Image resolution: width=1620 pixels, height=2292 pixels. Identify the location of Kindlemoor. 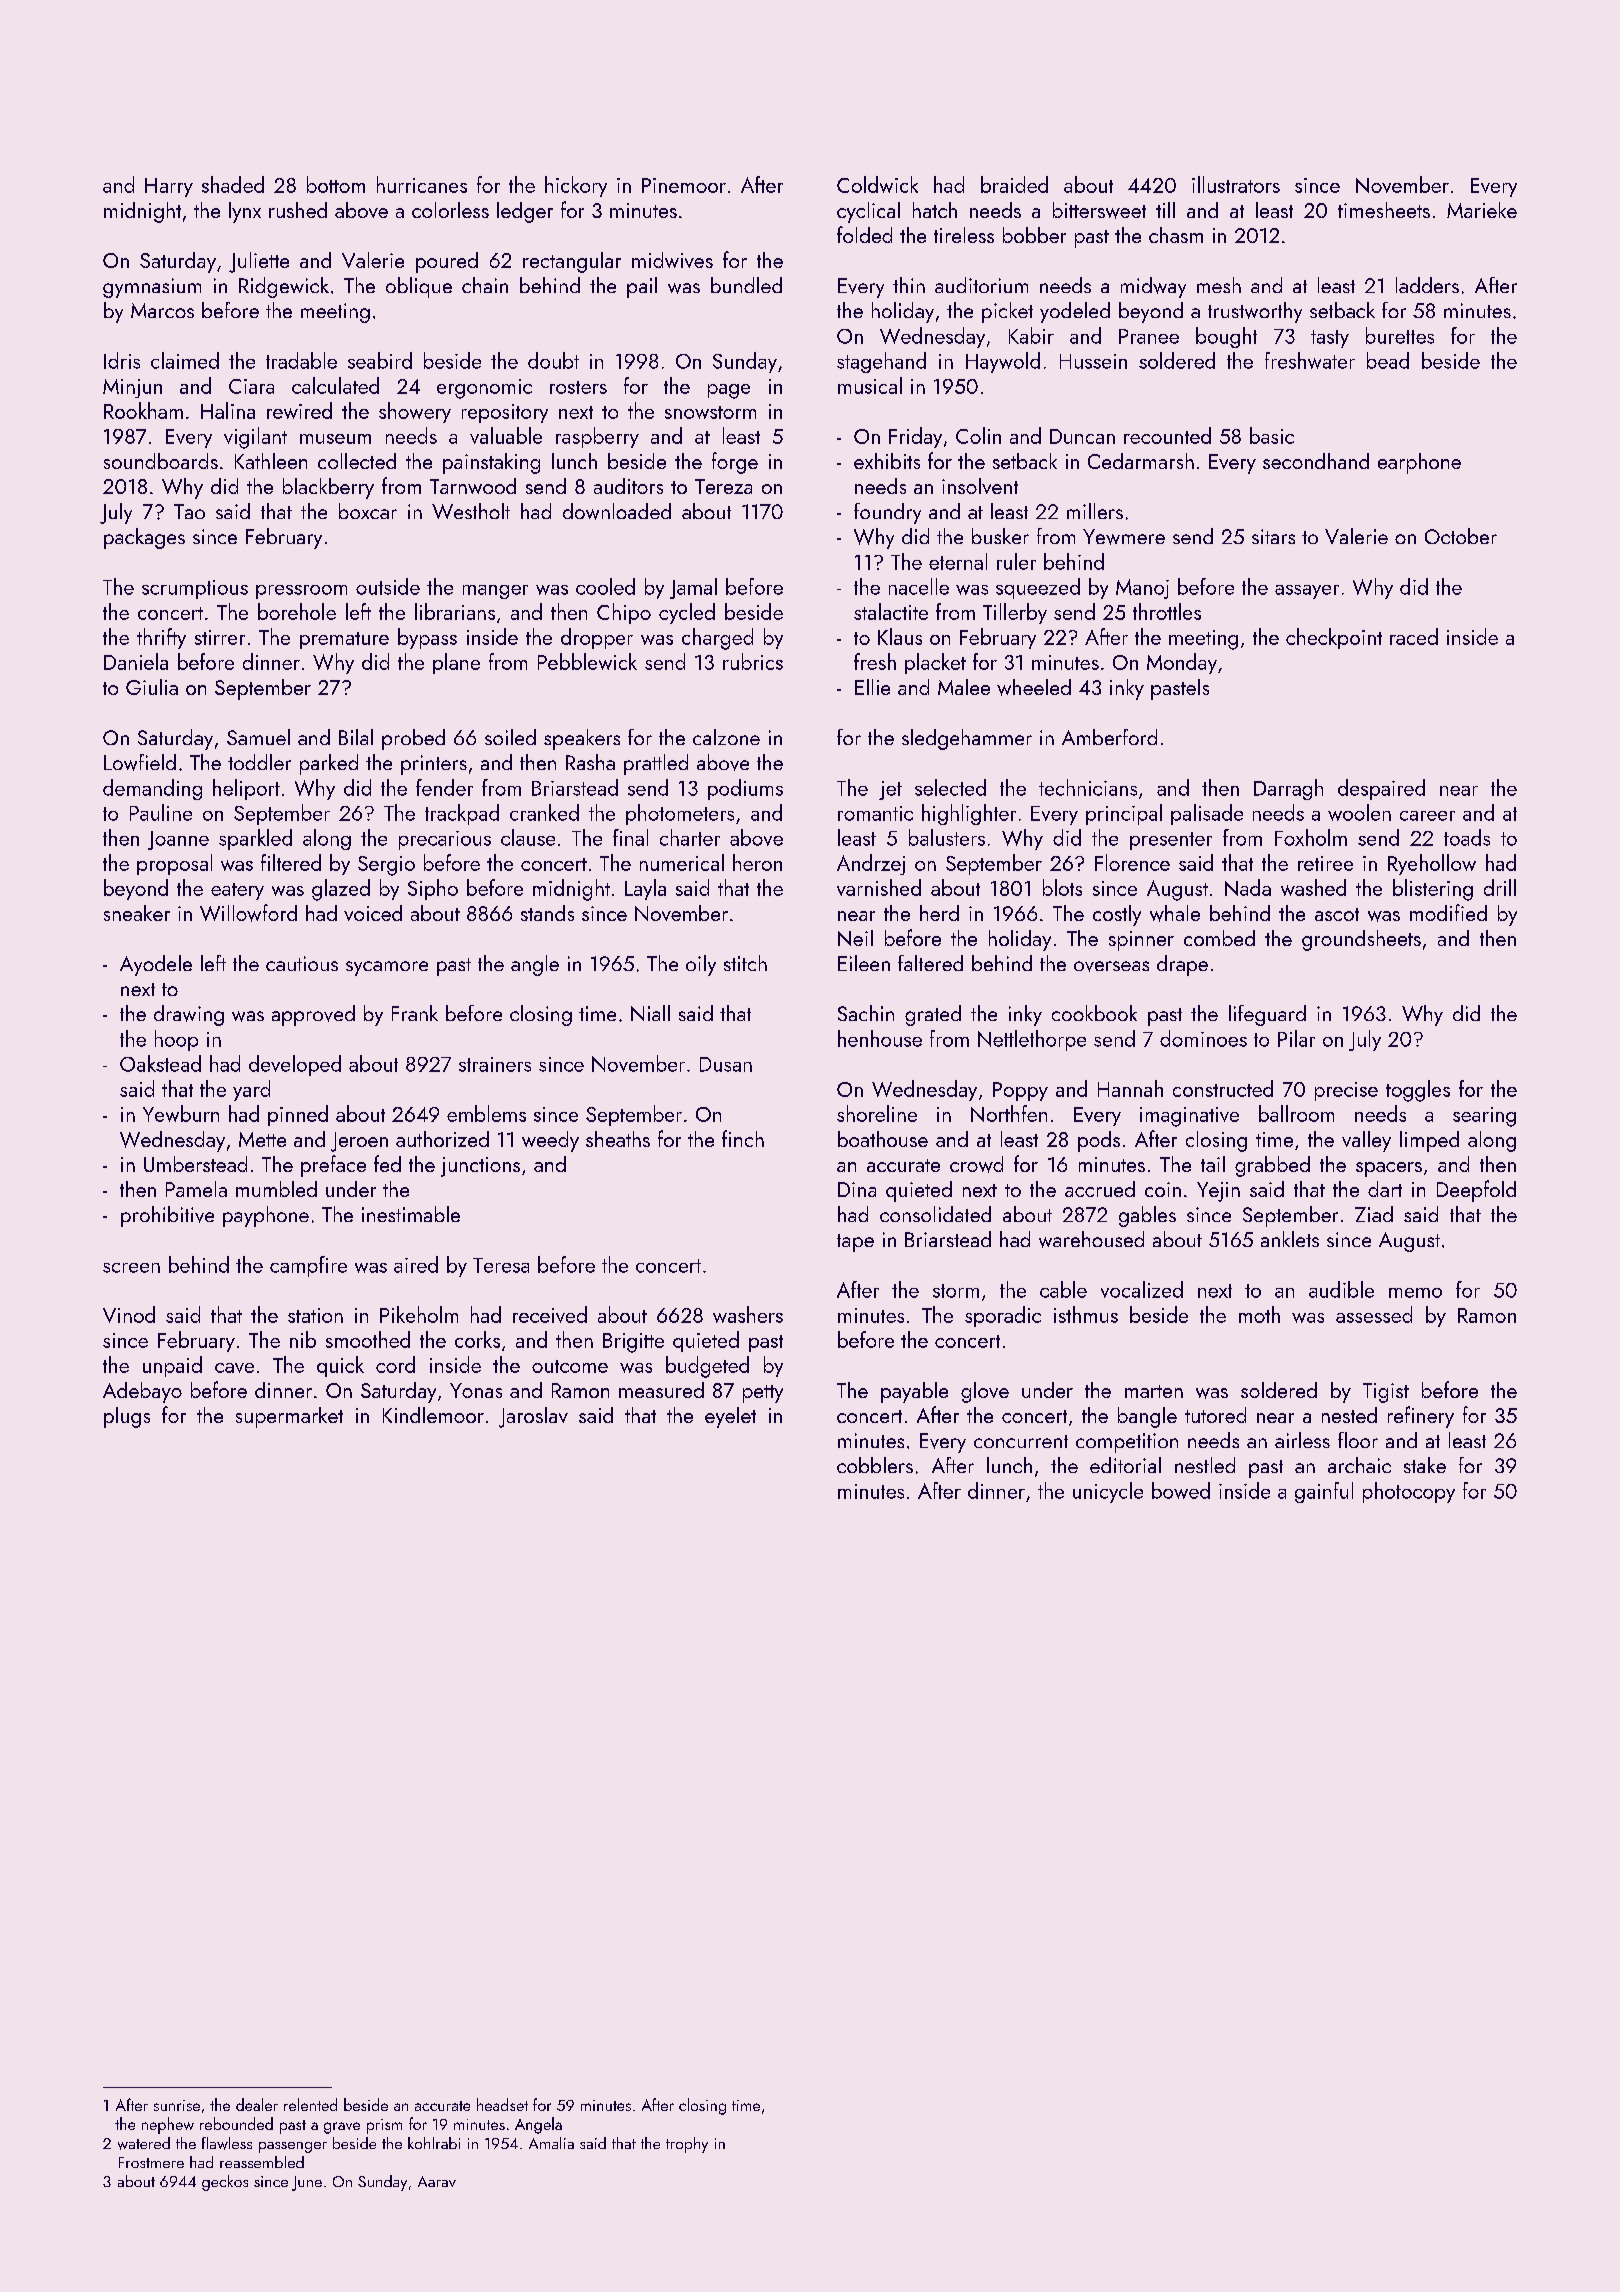
(433, 1415).
